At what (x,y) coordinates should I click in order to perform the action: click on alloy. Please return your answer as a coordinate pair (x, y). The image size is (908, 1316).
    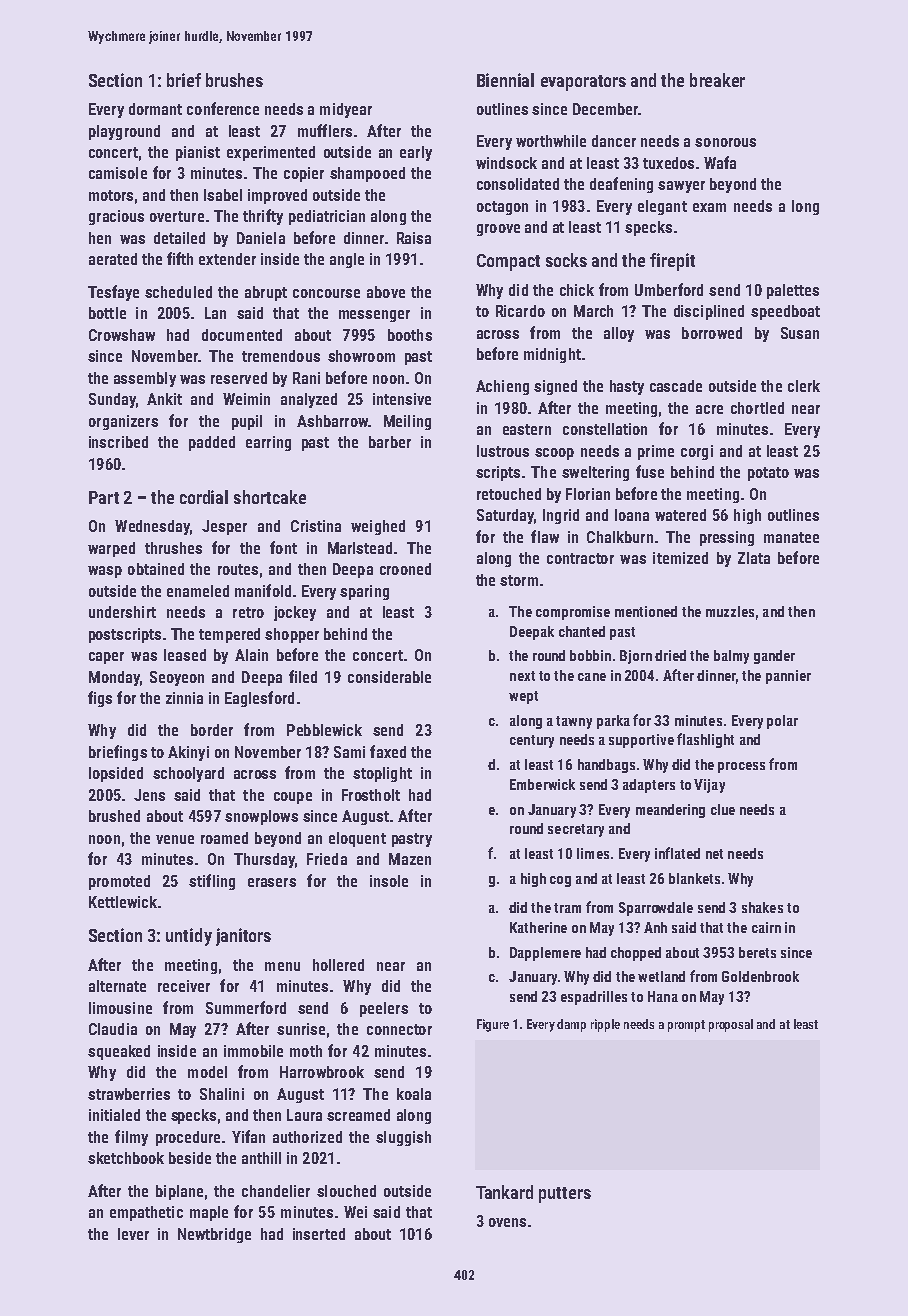
    Looking at the image, I should click on (619, 334).
